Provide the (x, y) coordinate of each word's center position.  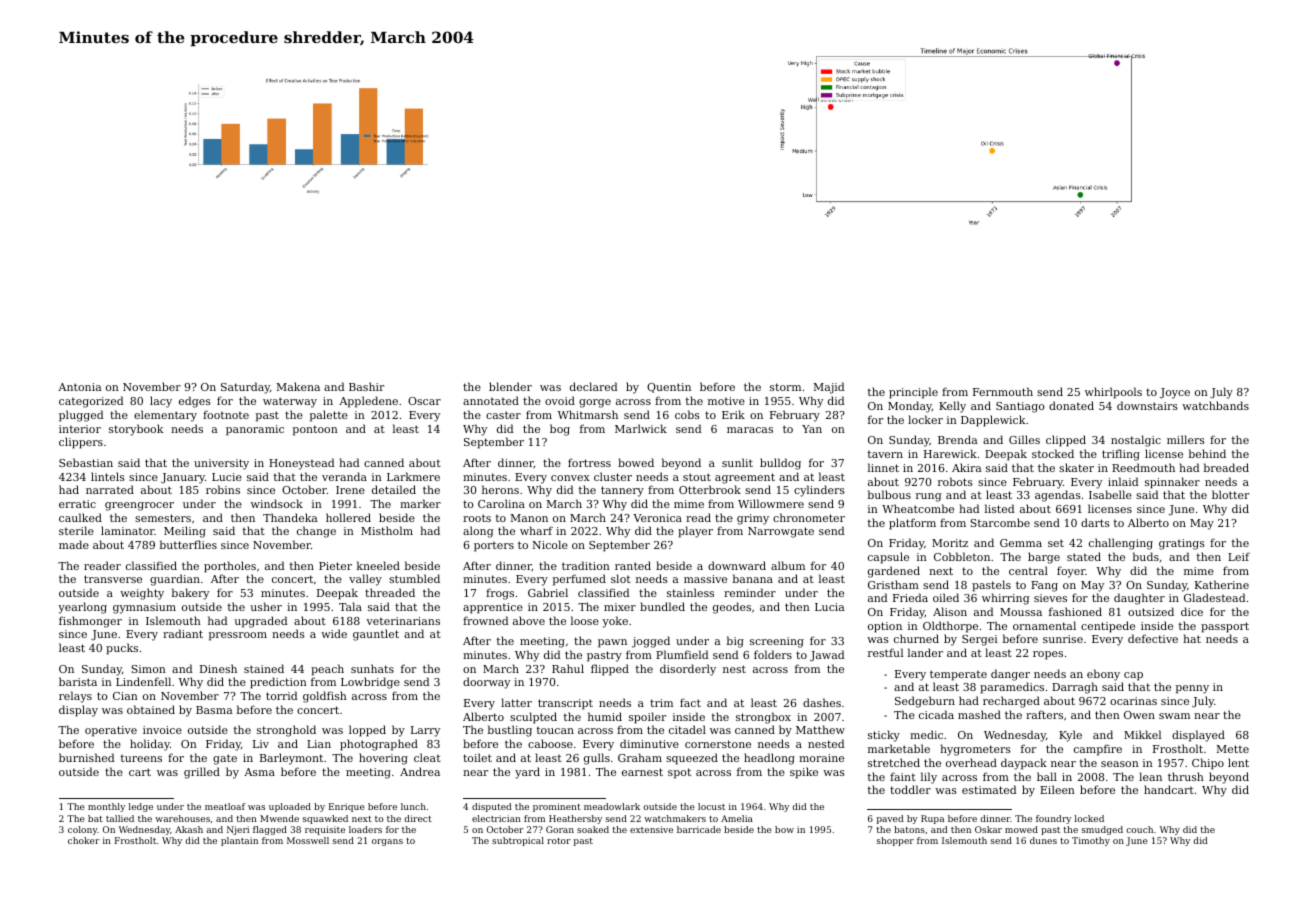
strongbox (763, 718)
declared (594, 386)
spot (679, 773)
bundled (662, 606)
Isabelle (1110, 494)
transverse (113, 579)
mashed (979, 714)
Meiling (185, 532)
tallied (120, 818)
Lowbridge (370, 683)
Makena (298, 386)
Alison (950, 611)
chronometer (809, 517)
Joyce (1175, 393)
